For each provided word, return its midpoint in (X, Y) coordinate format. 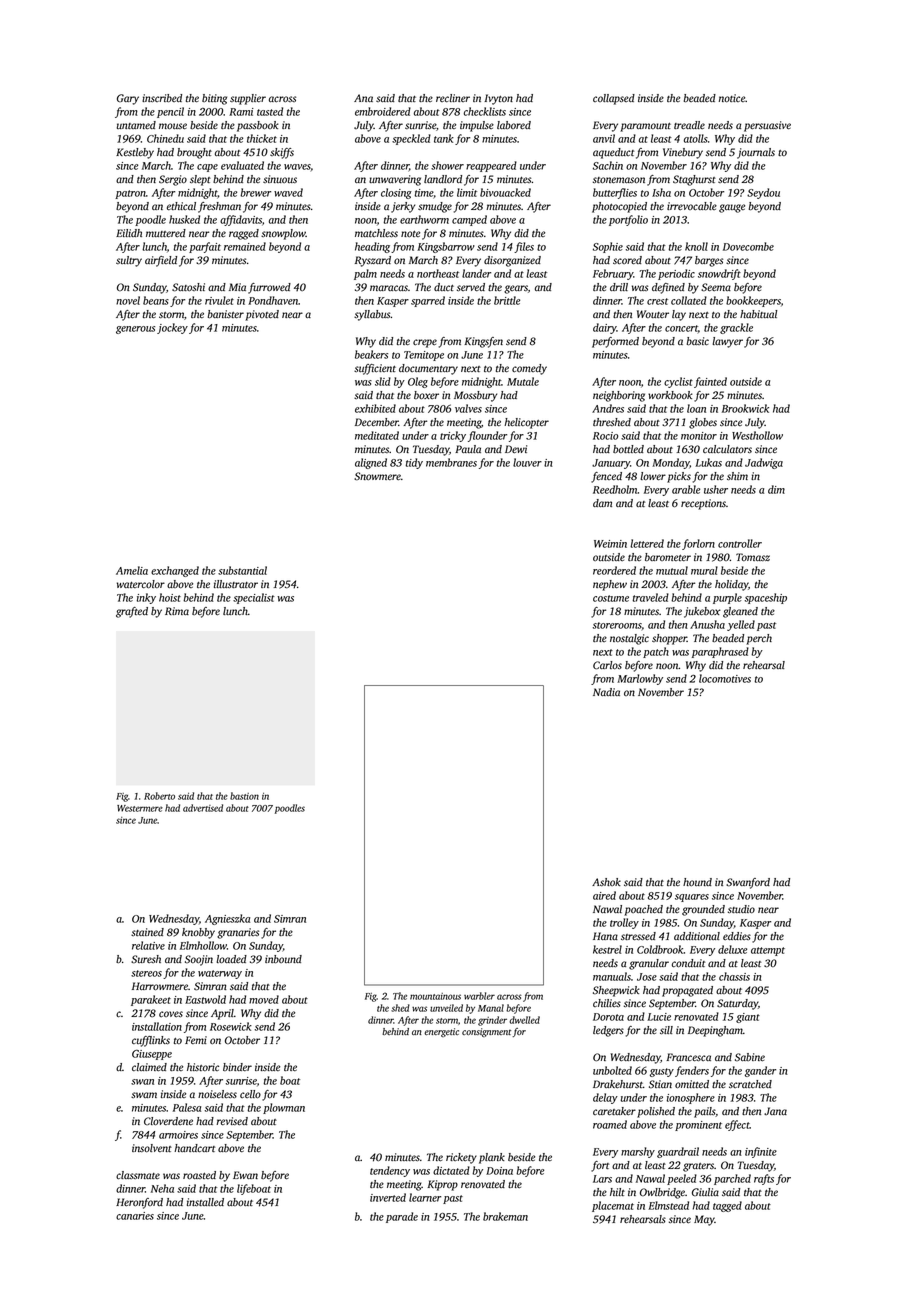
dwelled (524, 1020)
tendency (390, 1171)
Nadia (606, 692)
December (377, 422)
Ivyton (498, 99)
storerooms (617, 625)
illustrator (236, 584)
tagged (727, 1206)
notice (732, 98)
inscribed (162, 98)
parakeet (151, 1000)
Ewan (245, 1175)
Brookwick (745, 408)
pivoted (262, 315)
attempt (768, 951)
